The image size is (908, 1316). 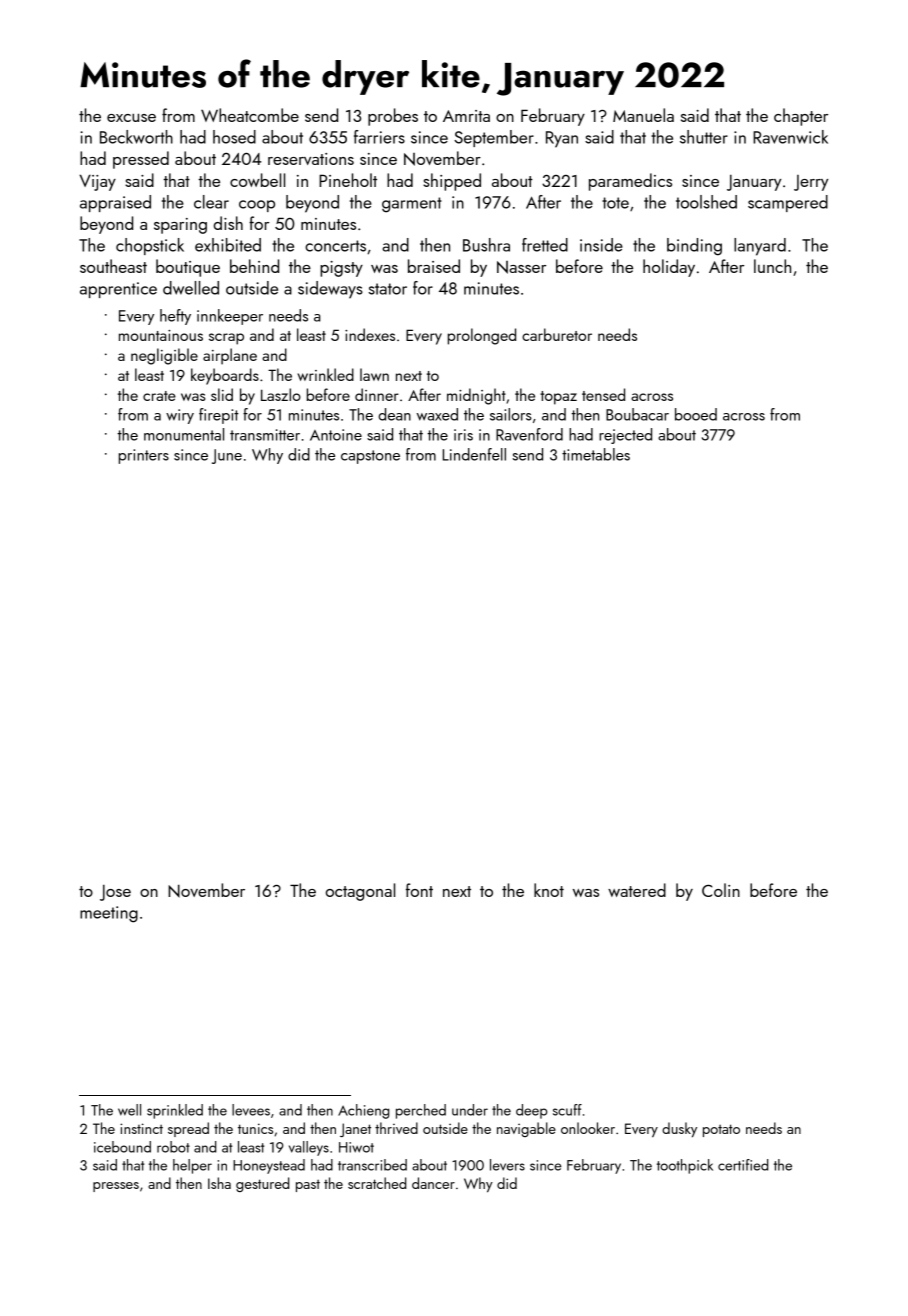 What do you see at coordinates (596, 454) in the screenshot?
I see `timetables` at bounding box center [596, 454].
